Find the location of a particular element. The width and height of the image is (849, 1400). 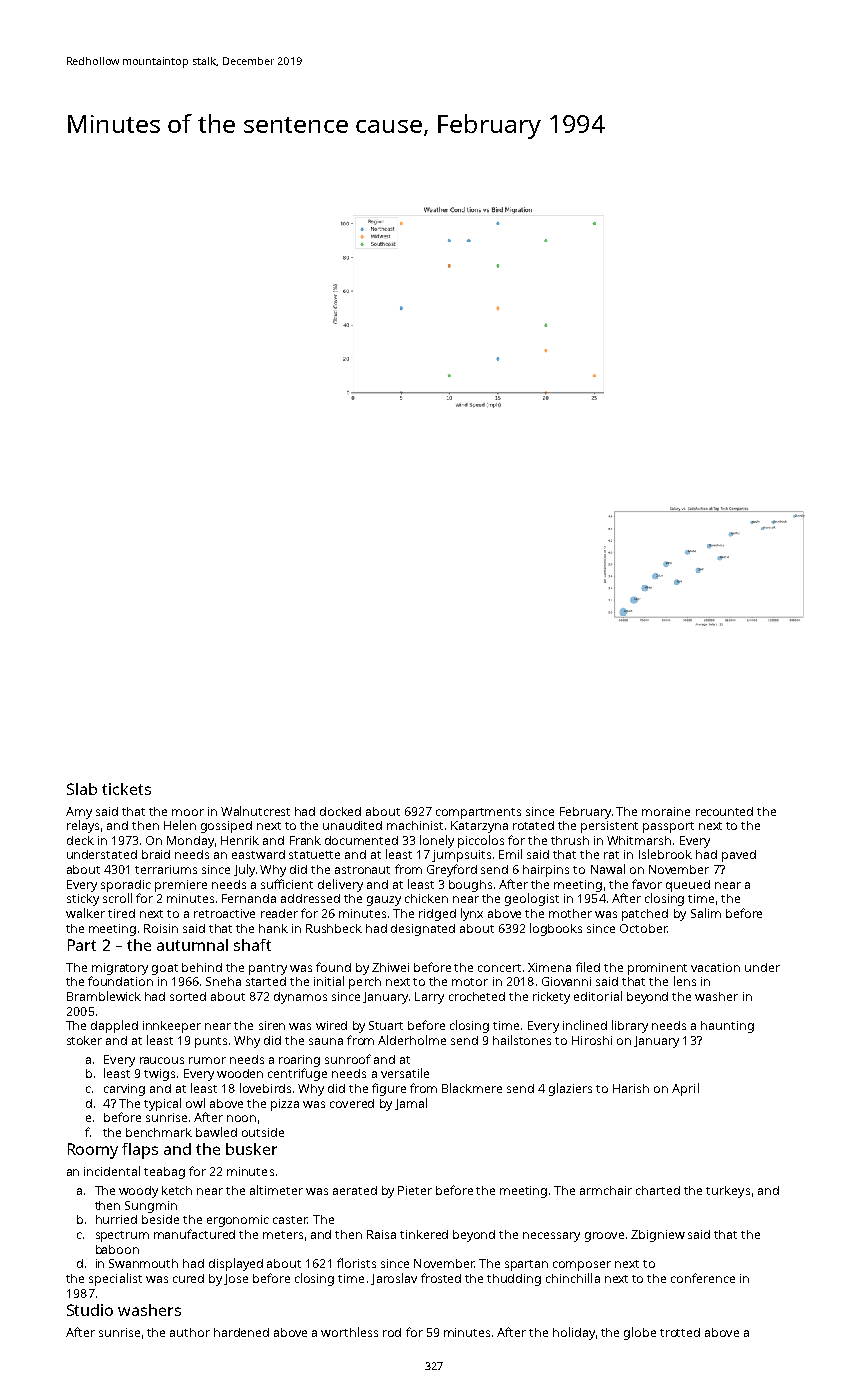

rotated is located at coordinates (533, 825).
